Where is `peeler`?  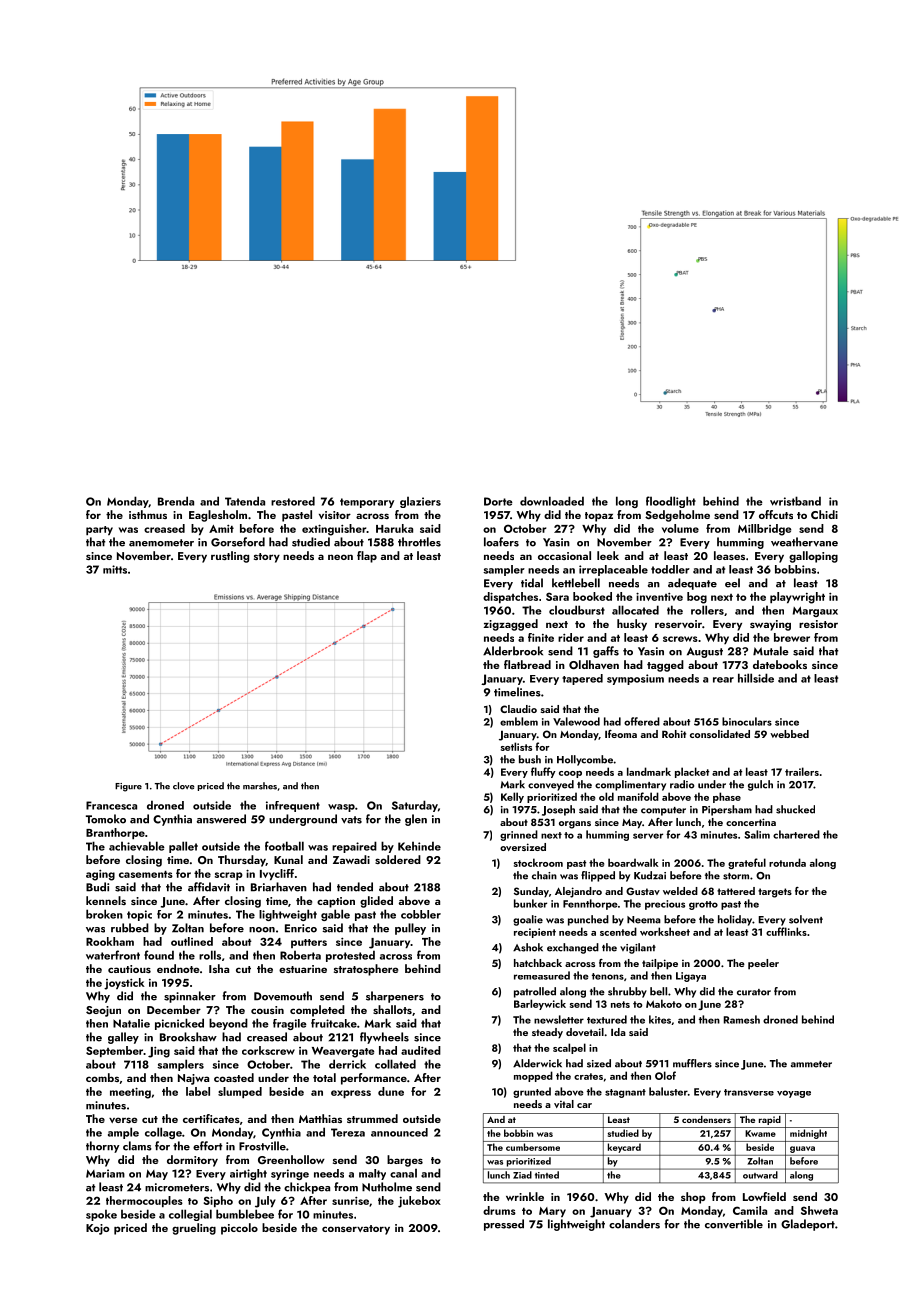 peeler is located at coordinates (763, 964).
